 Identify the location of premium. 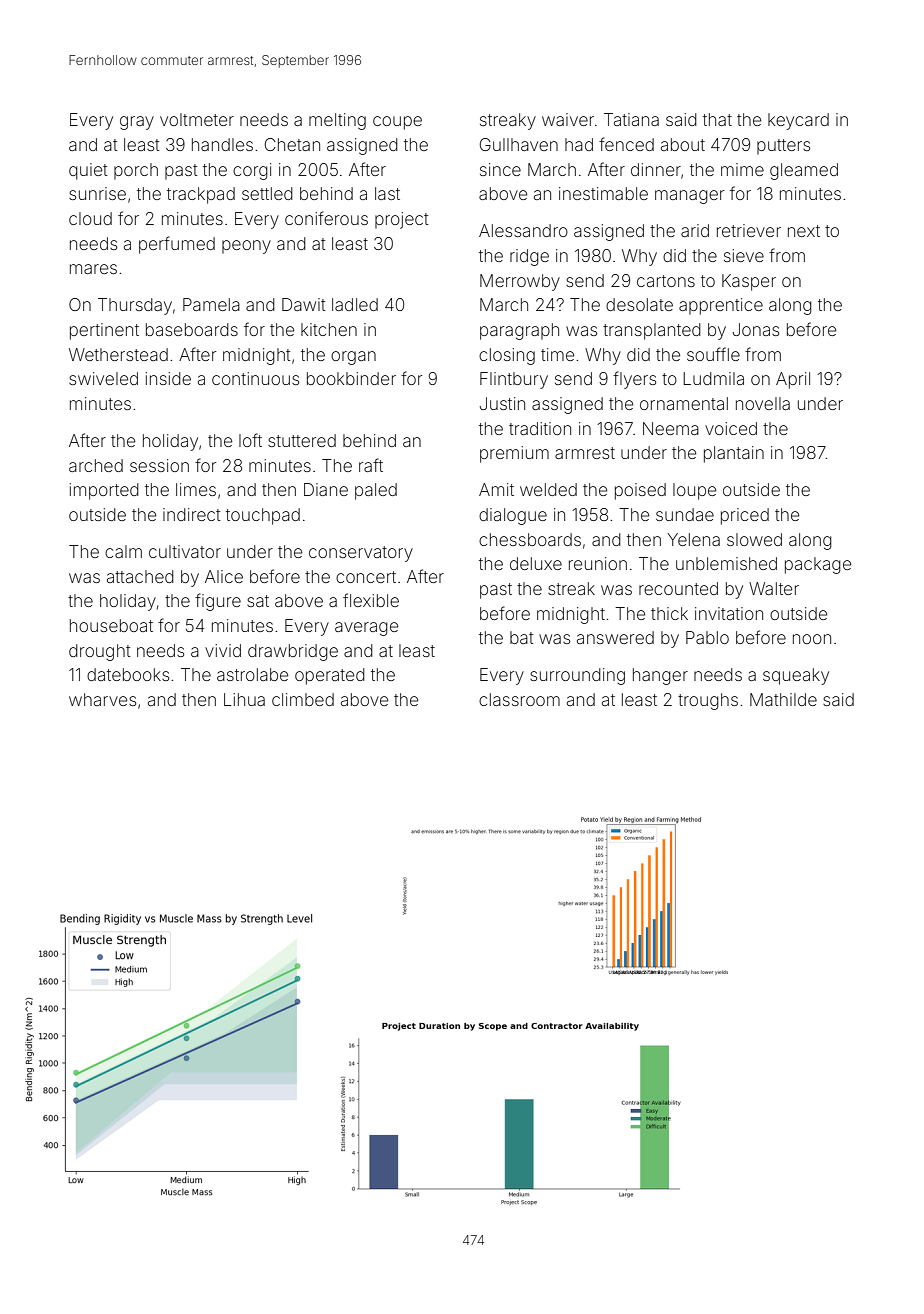
(514, 454).
